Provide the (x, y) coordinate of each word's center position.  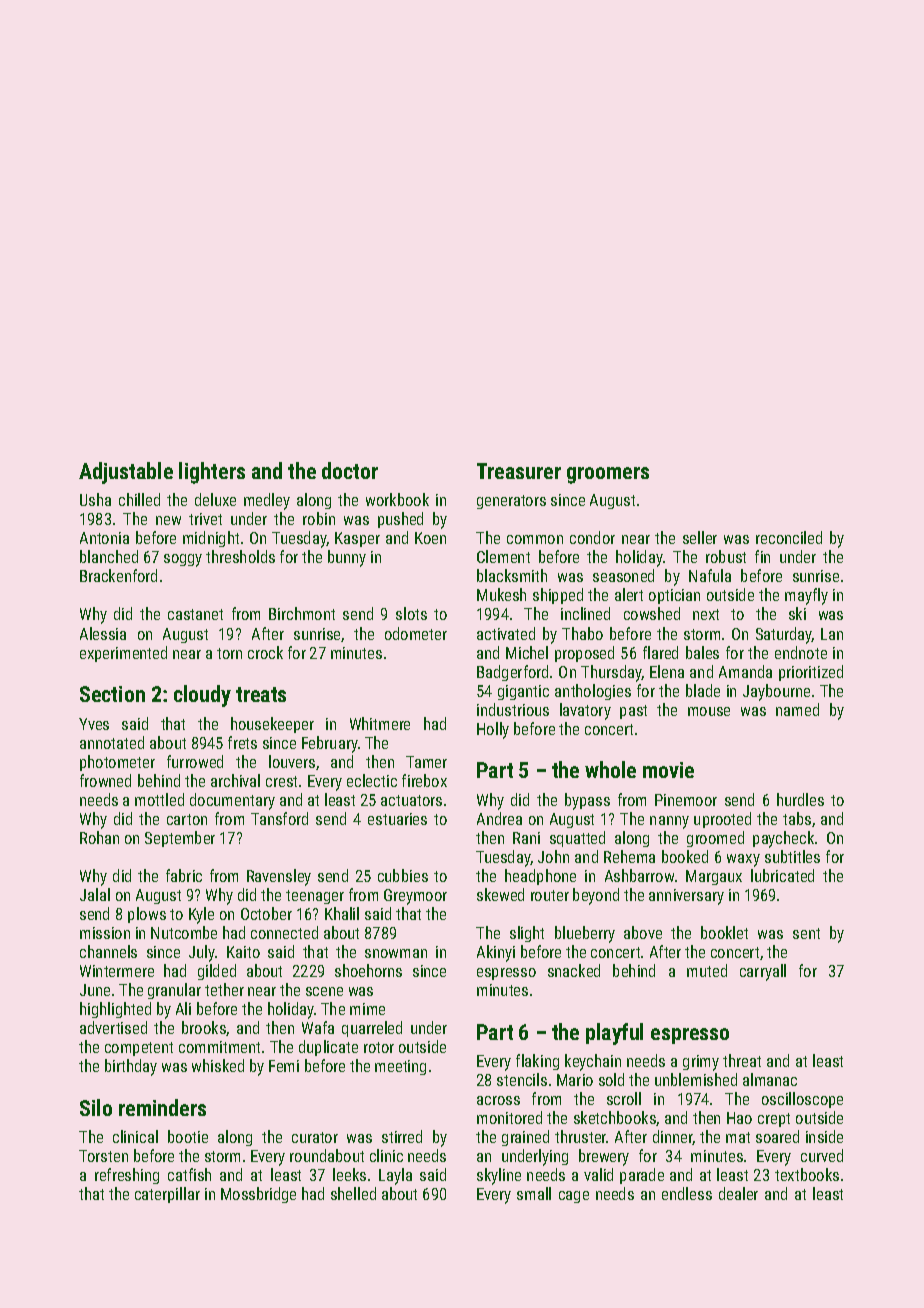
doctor (350, 470)
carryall (763, 972)
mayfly (806, 596)
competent (139, 1049)
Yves (94, 724)
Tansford (279, 818)
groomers (608, 475)
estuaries (397, 819)
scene (324, 991)
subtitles (792, 856)
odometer (416, 633)
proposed (584, 654)
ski (797, 613)
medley (267, 501)
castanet (195, 614)
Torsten (103, 1156)
